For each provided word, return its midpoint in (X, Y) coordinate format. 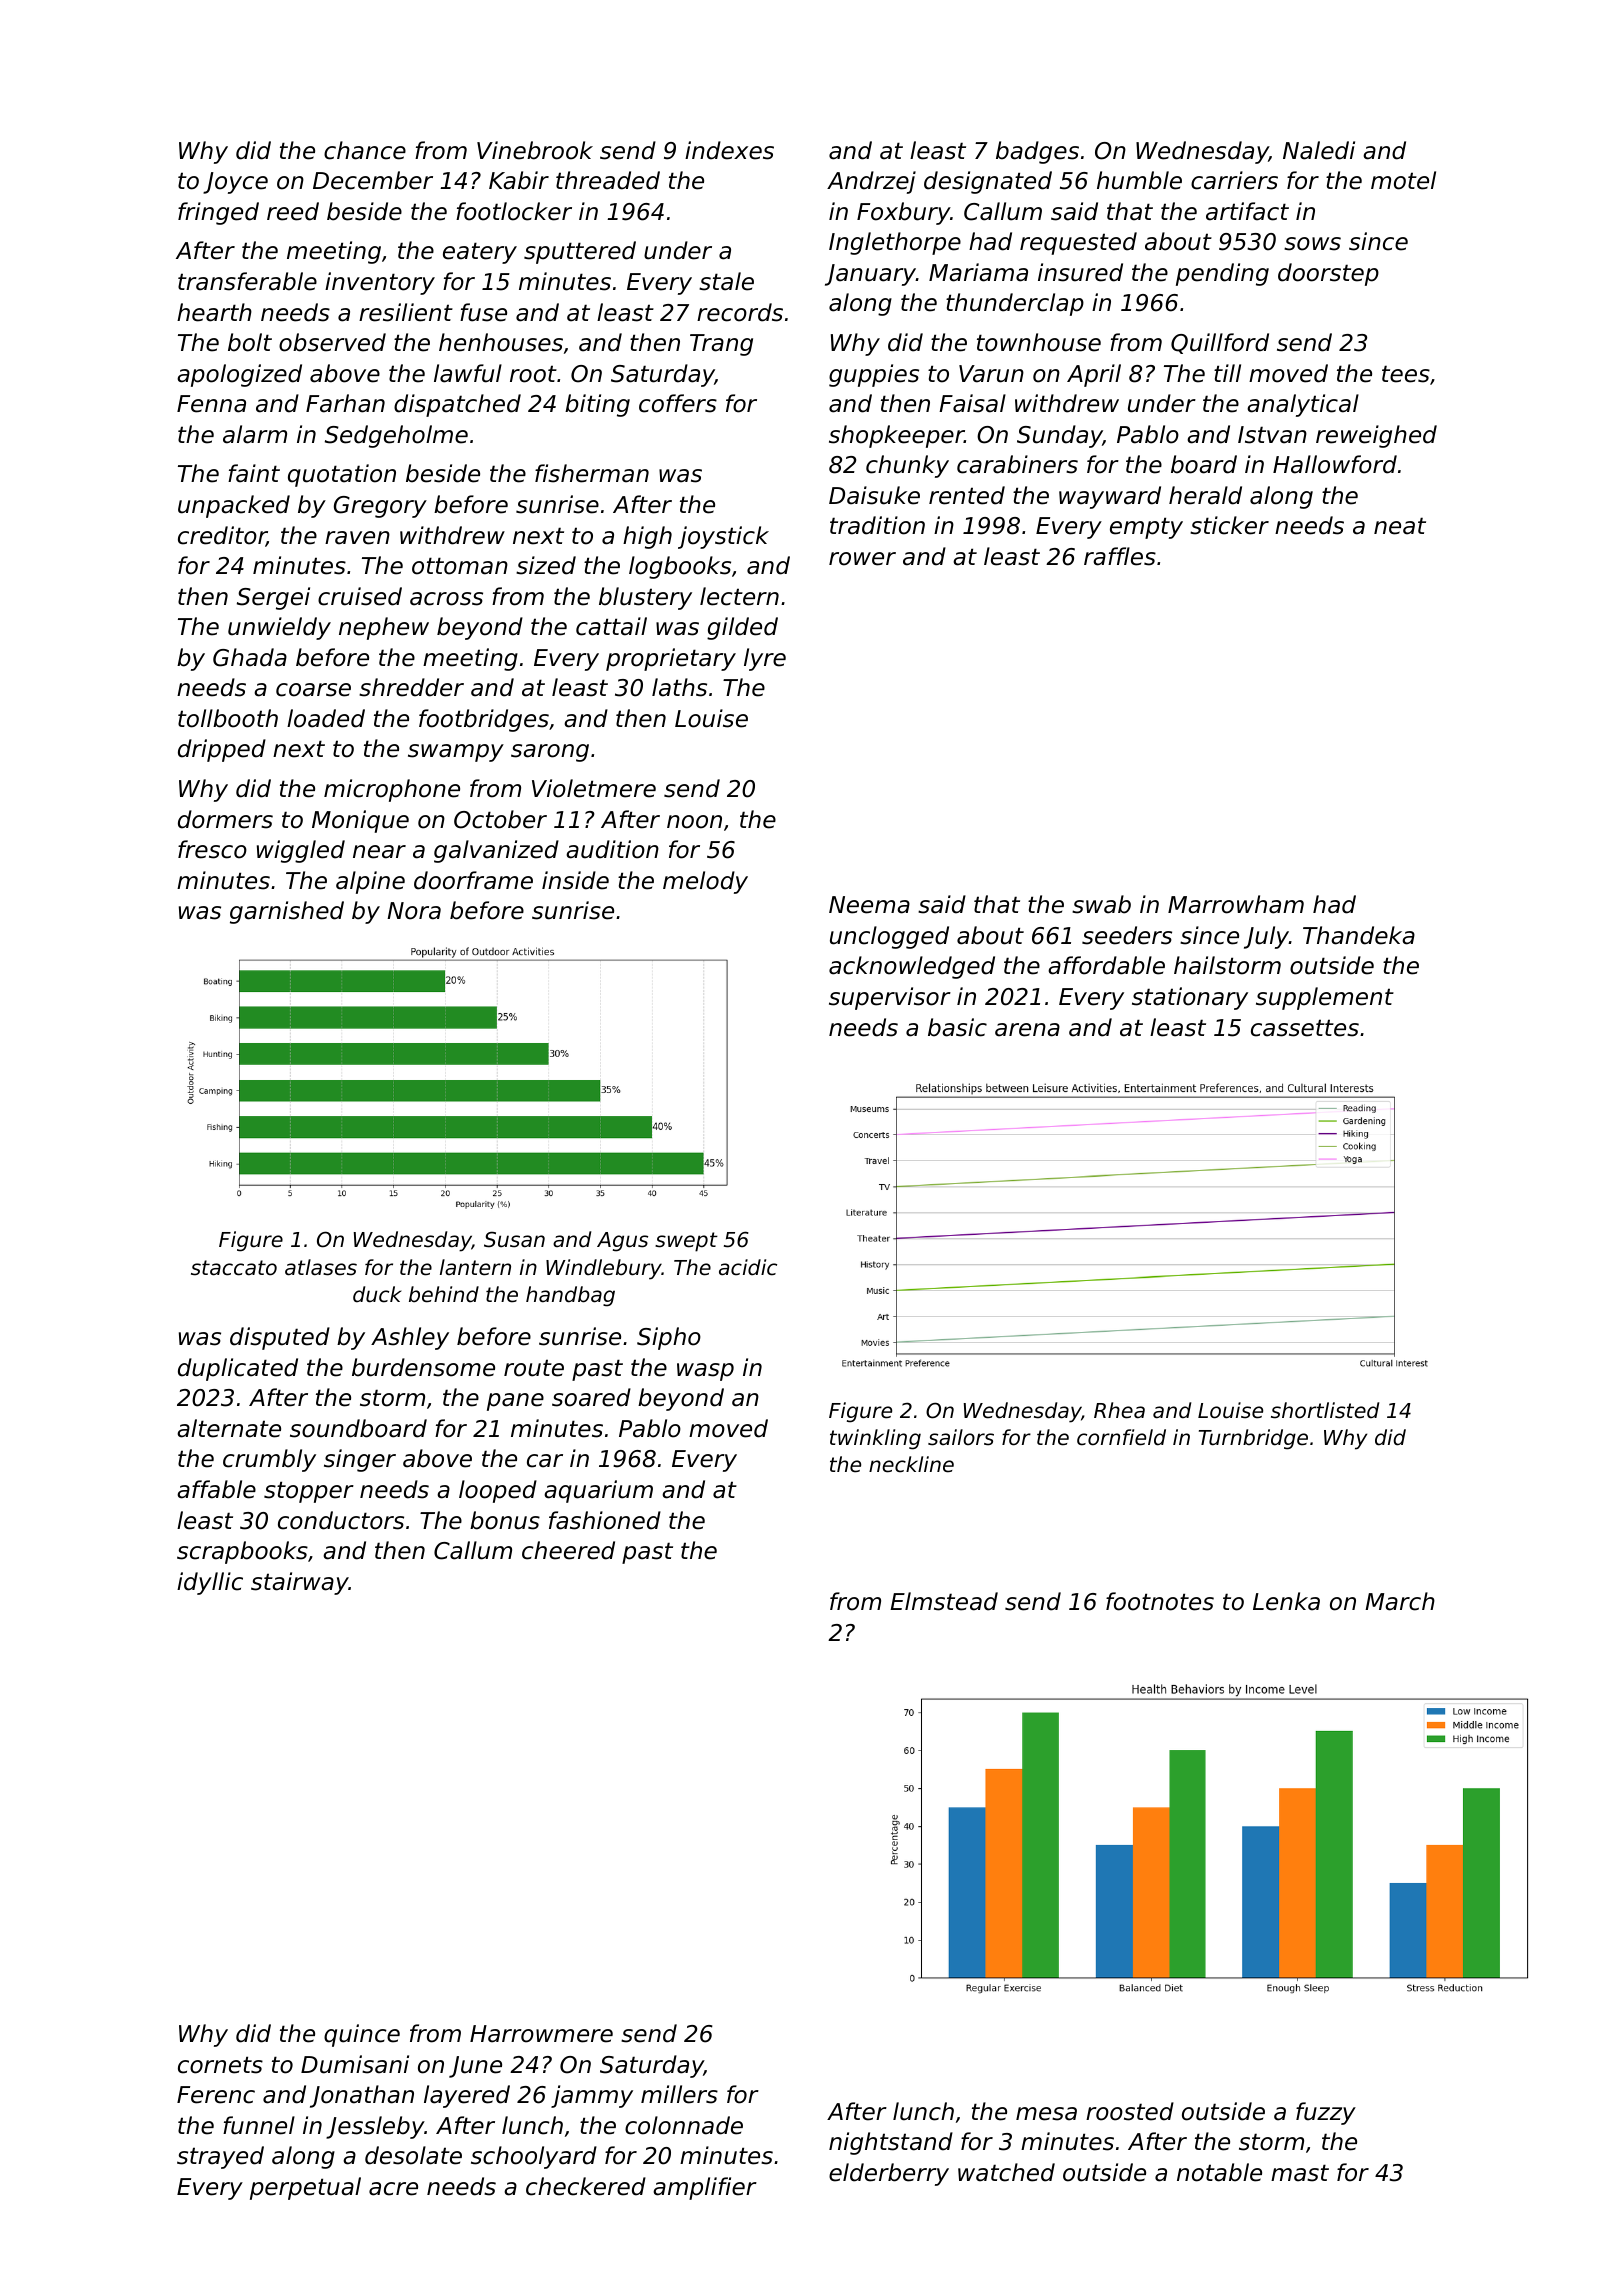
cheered (568, 1550)
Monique (360, 821)
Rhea (1119, 1410)
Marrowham (1236, 904)
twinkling (875, 1439)
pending (1222, 274)
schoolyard (534, 2157)
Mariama (978, 272)
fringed (218, 213)
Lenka (1286, 1601)
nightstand (891, 2143)
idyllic (210, 1583)
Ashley (410, 1338)
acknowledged (912, 967)
